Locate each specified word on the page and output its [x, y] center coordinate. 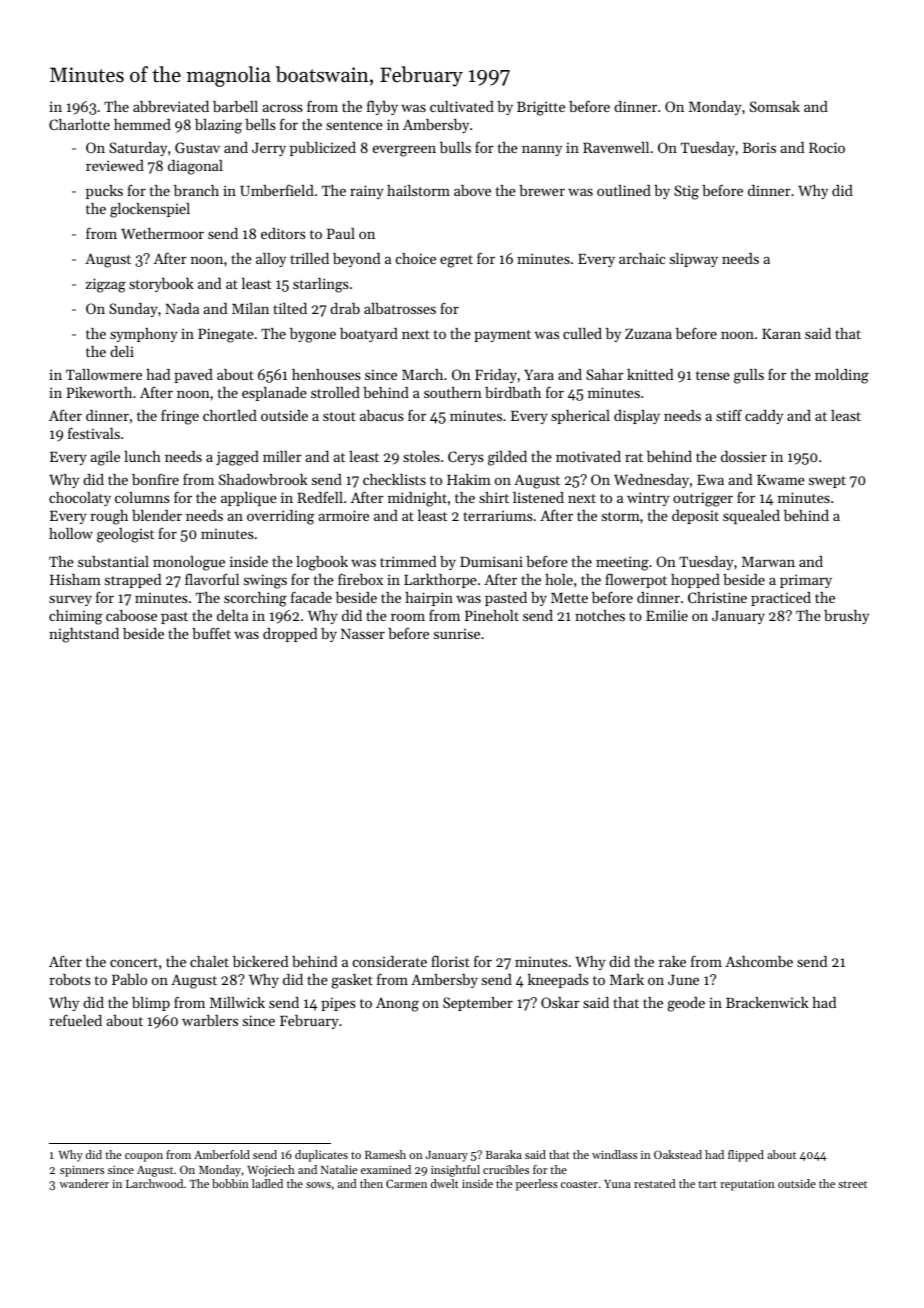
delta [232, 615]
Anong [397, 1004]
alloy [271, 260]
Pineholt [492, 615]
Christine [717, 597]
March [422, 374]
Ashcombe [759, 961]
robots [70, 979]
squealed [751, 517]
